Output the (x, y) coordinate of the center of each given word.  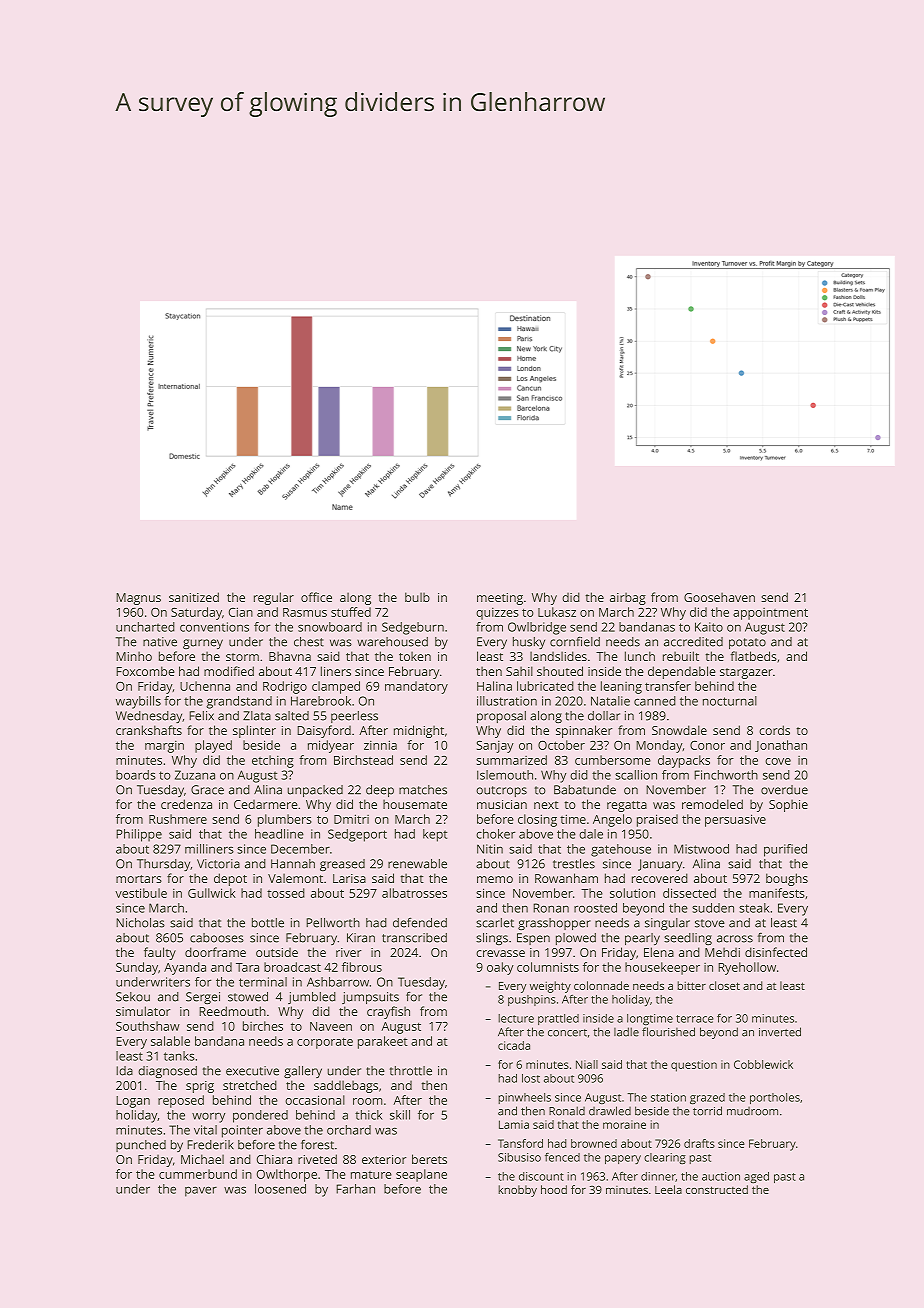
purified (785, 850)
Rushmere (178, 819)
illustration (507, 701)
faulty (160, 953)
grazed (707, 1098)
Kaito (709, 627)
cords (774, 730)
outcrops (501, 791)
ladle (626, 1032)
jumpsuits (370, 998)
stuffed (351, 612)
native (160, 642)
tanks (179, 1056)
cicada (514, 1045)
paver (201, 1191)
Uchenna (205, 686)
